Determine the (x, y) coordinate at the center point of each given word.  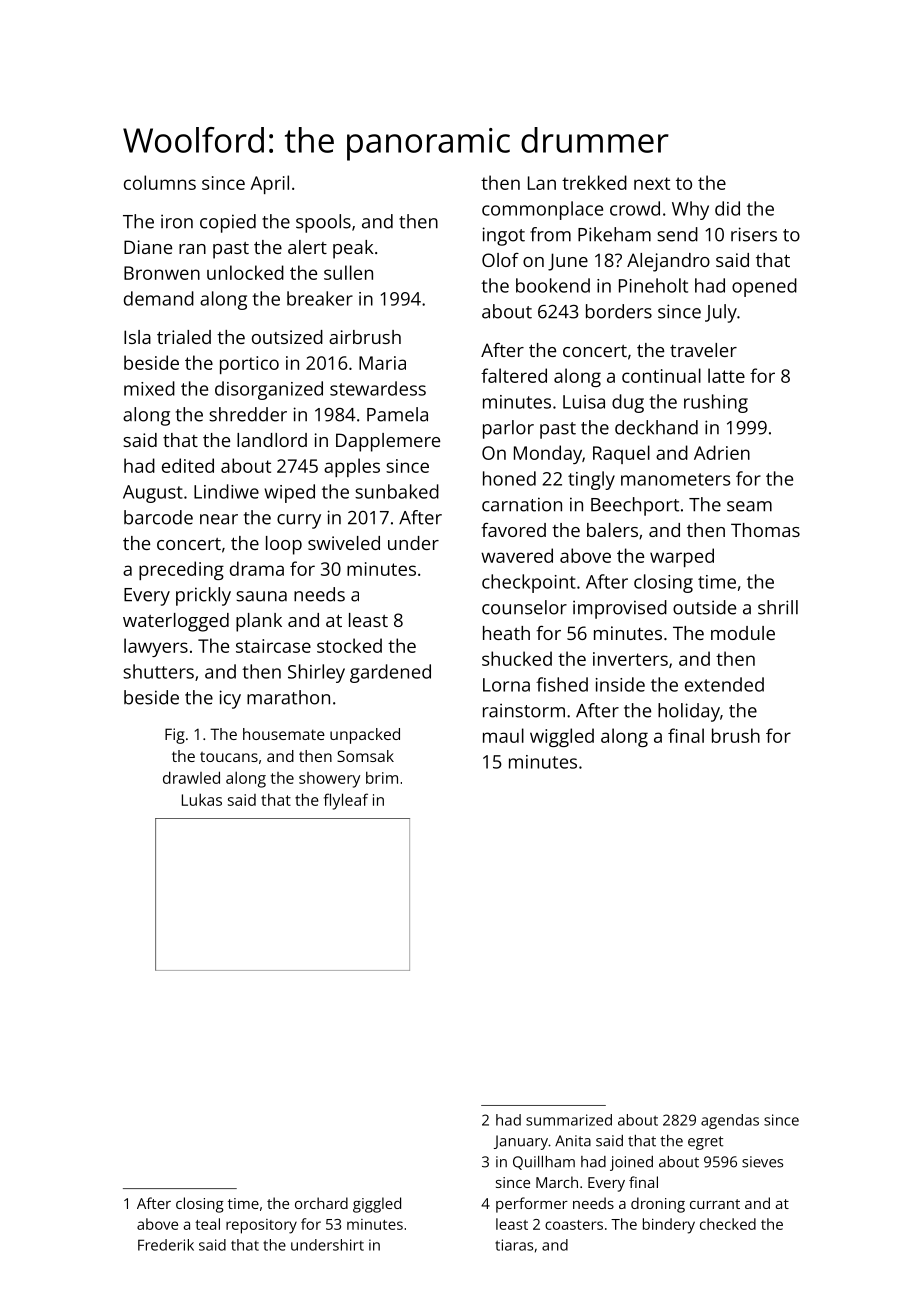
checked (728, 1224)
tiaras (514, 1245)
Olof (500, 260)
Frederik (166, 1245)
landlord (272, 440)
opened (764, 287)
